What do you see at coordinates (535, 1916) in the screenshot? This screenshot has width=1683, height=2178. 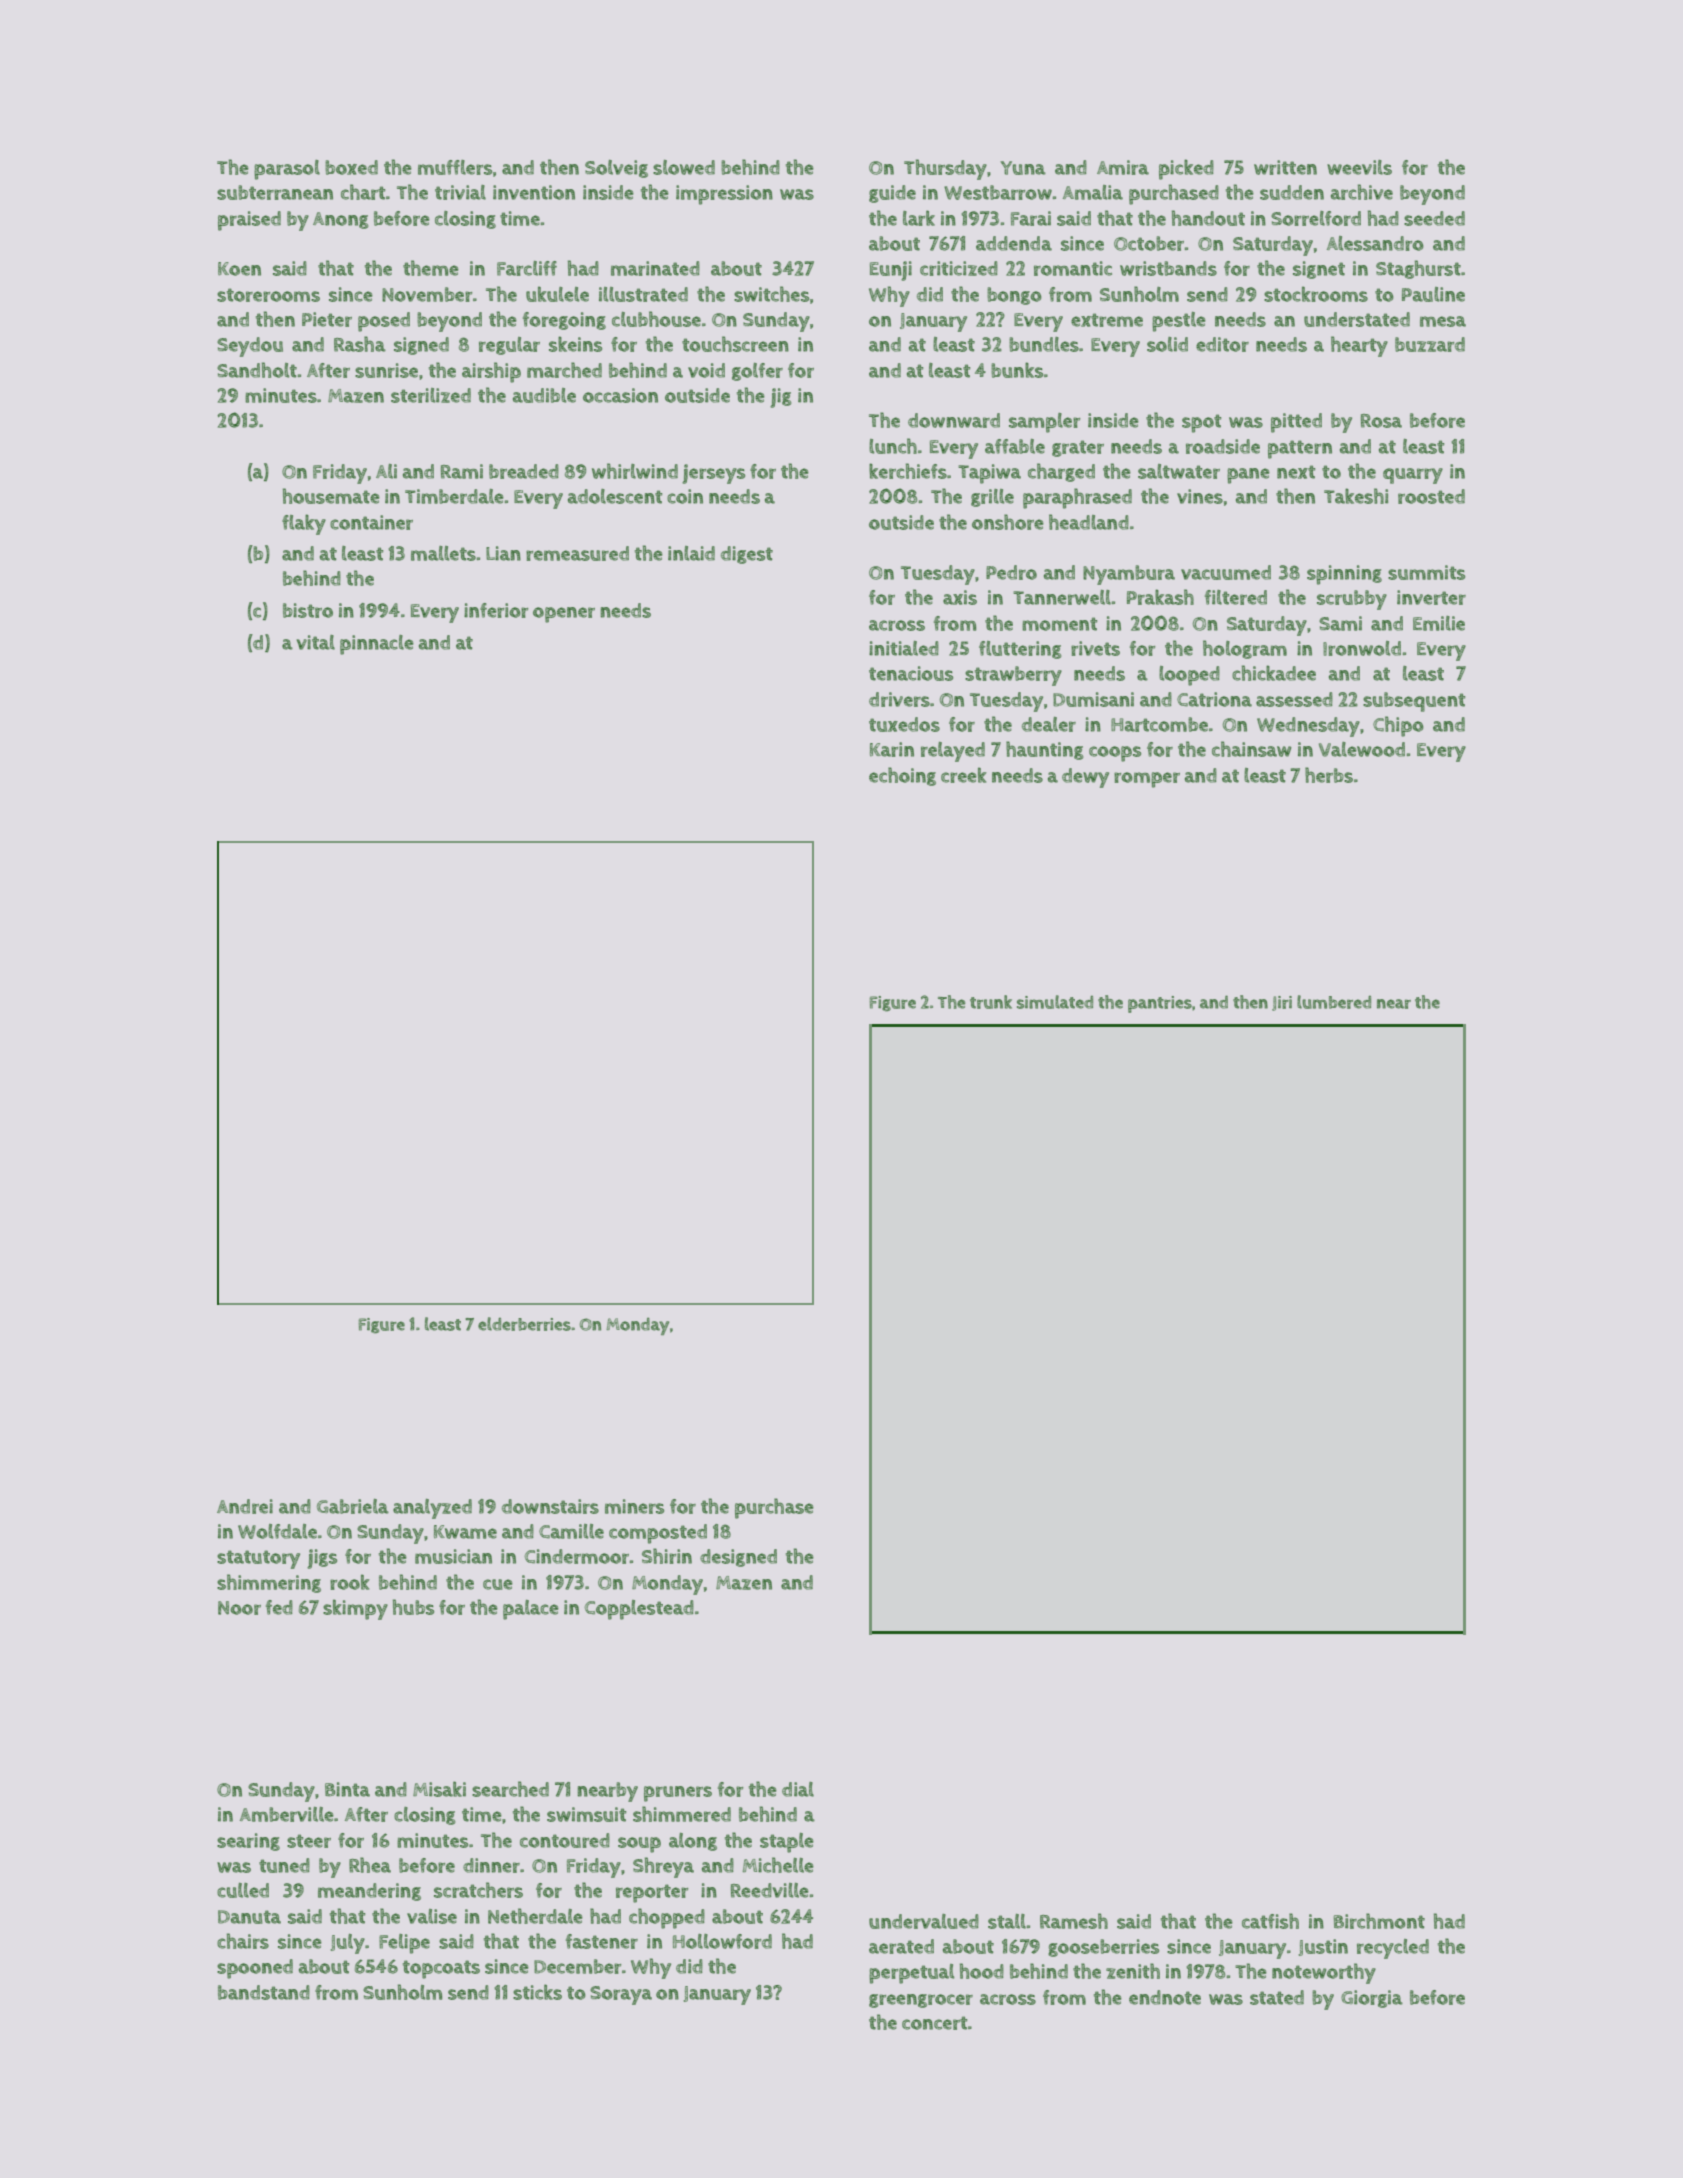 I see `Netherdale` at bounding box center [535, 1916].
